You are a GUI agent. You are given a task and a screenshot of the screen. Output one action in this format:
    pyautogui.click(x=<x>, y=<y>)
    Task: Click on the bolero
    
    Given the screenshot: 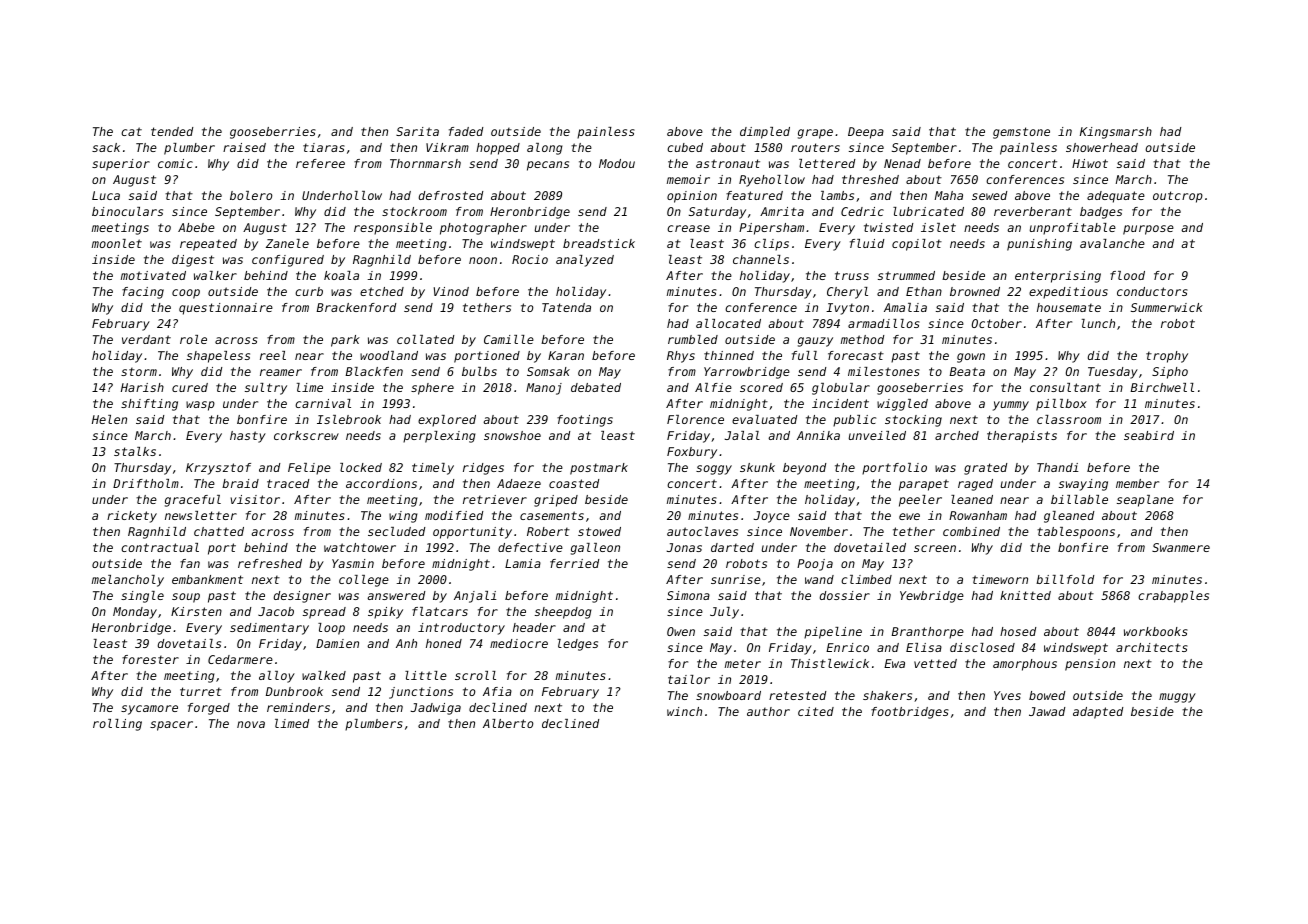 What is the action you would take?
    pyautogui.click(x=251, y=195)
